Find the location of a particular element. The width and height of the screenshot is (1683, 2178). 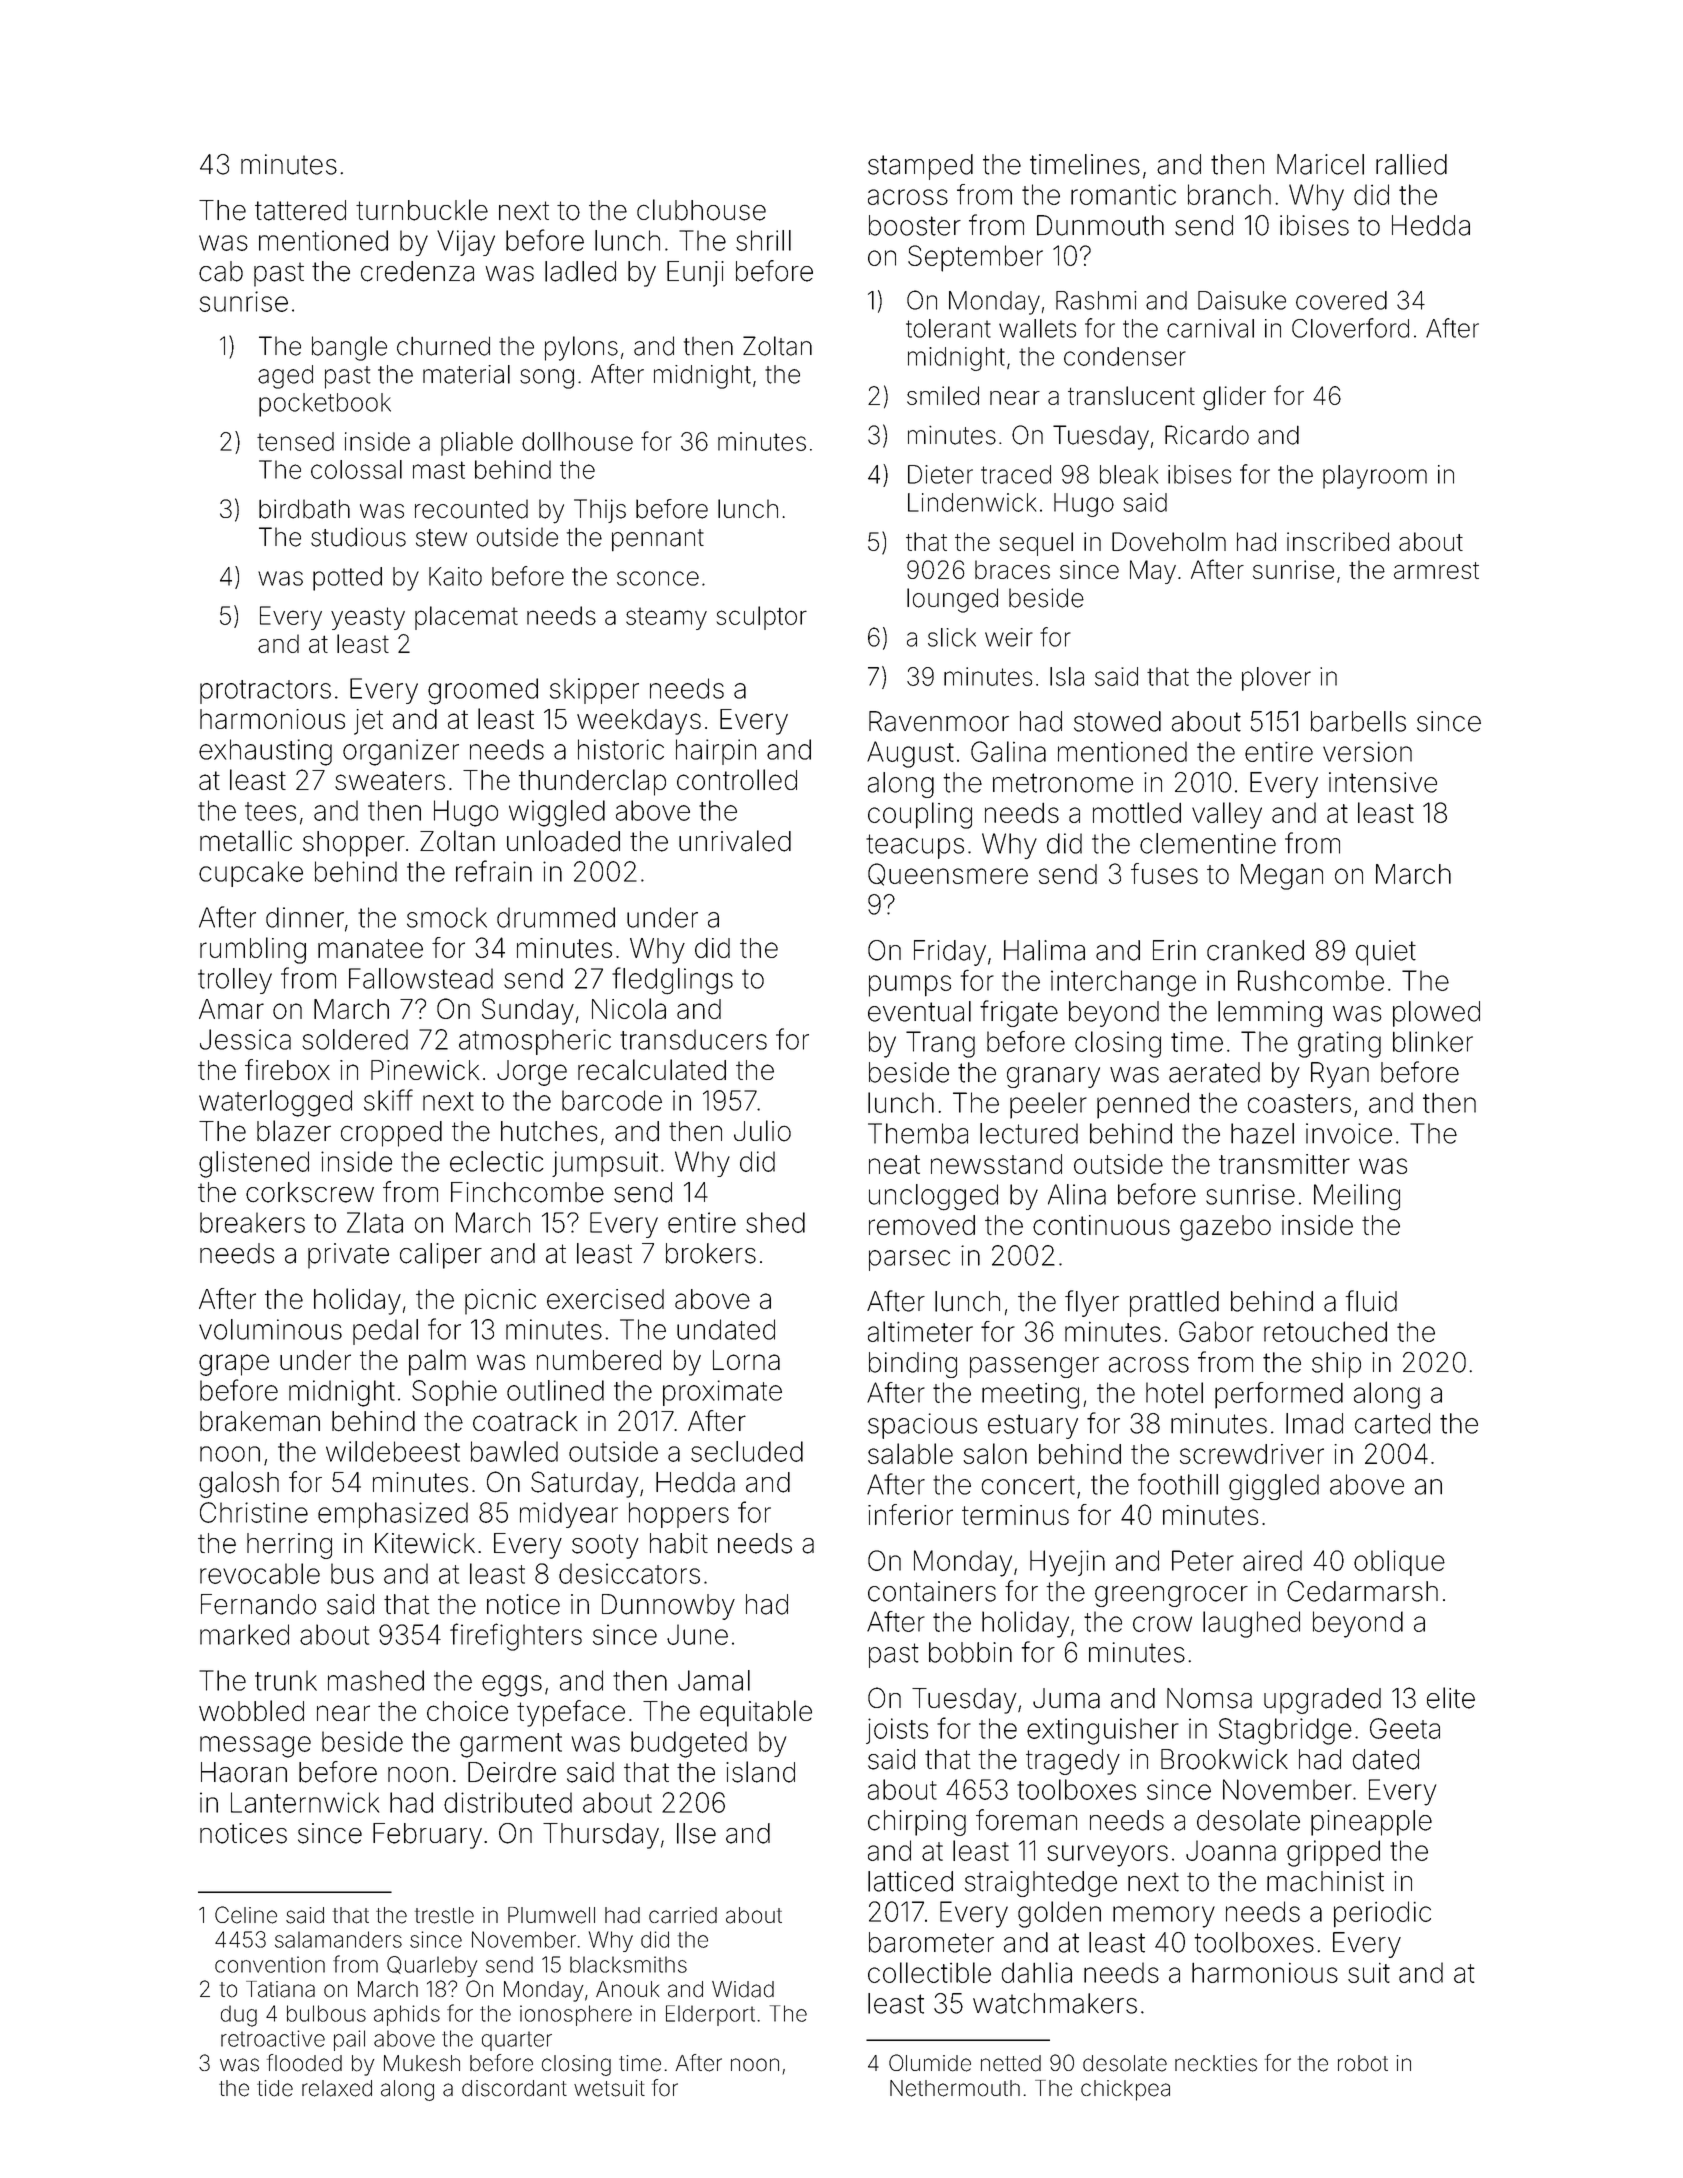

cranked is located at coordinates (1255, 950).
